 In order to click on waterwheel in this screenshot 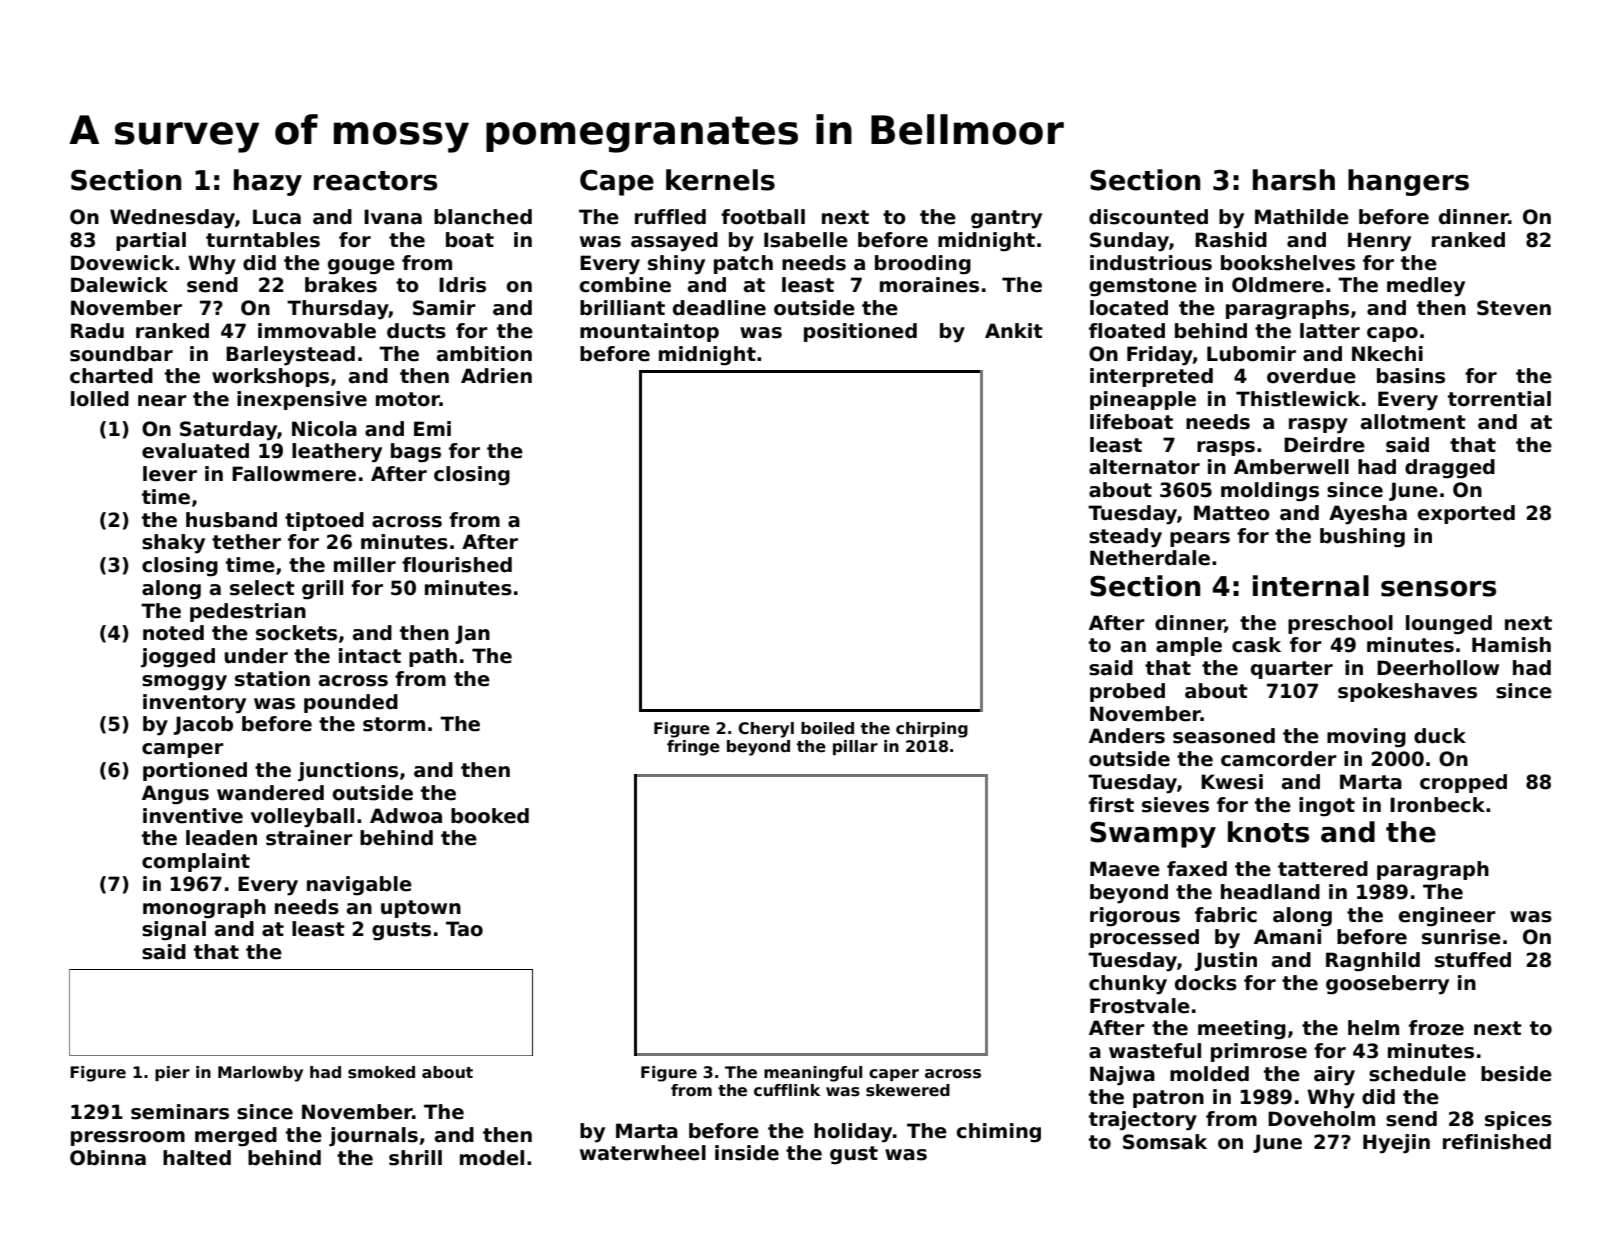, I will do `click(643, 1153)`.
